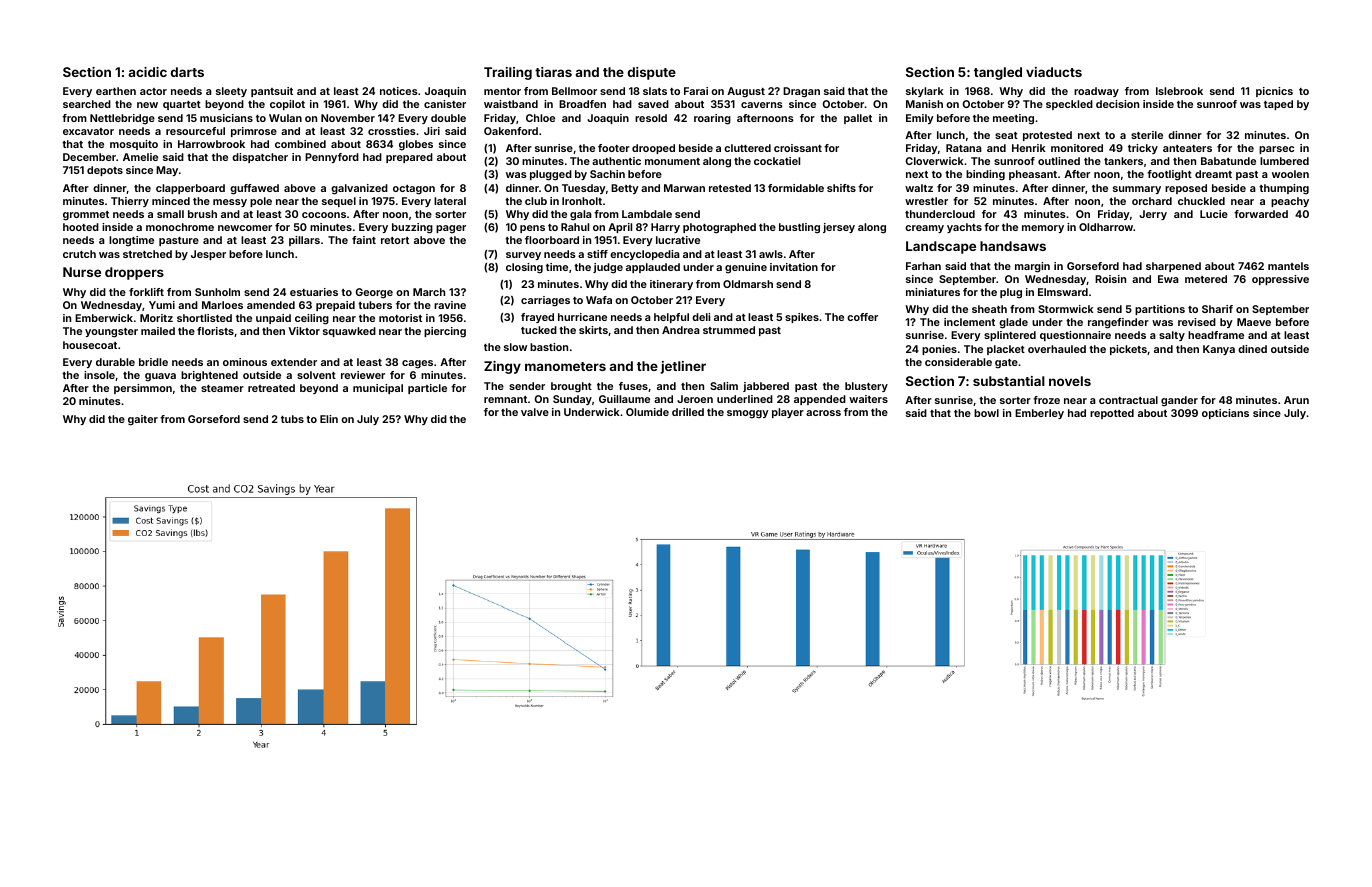  I want to click on seat, so click(1006, 135).
